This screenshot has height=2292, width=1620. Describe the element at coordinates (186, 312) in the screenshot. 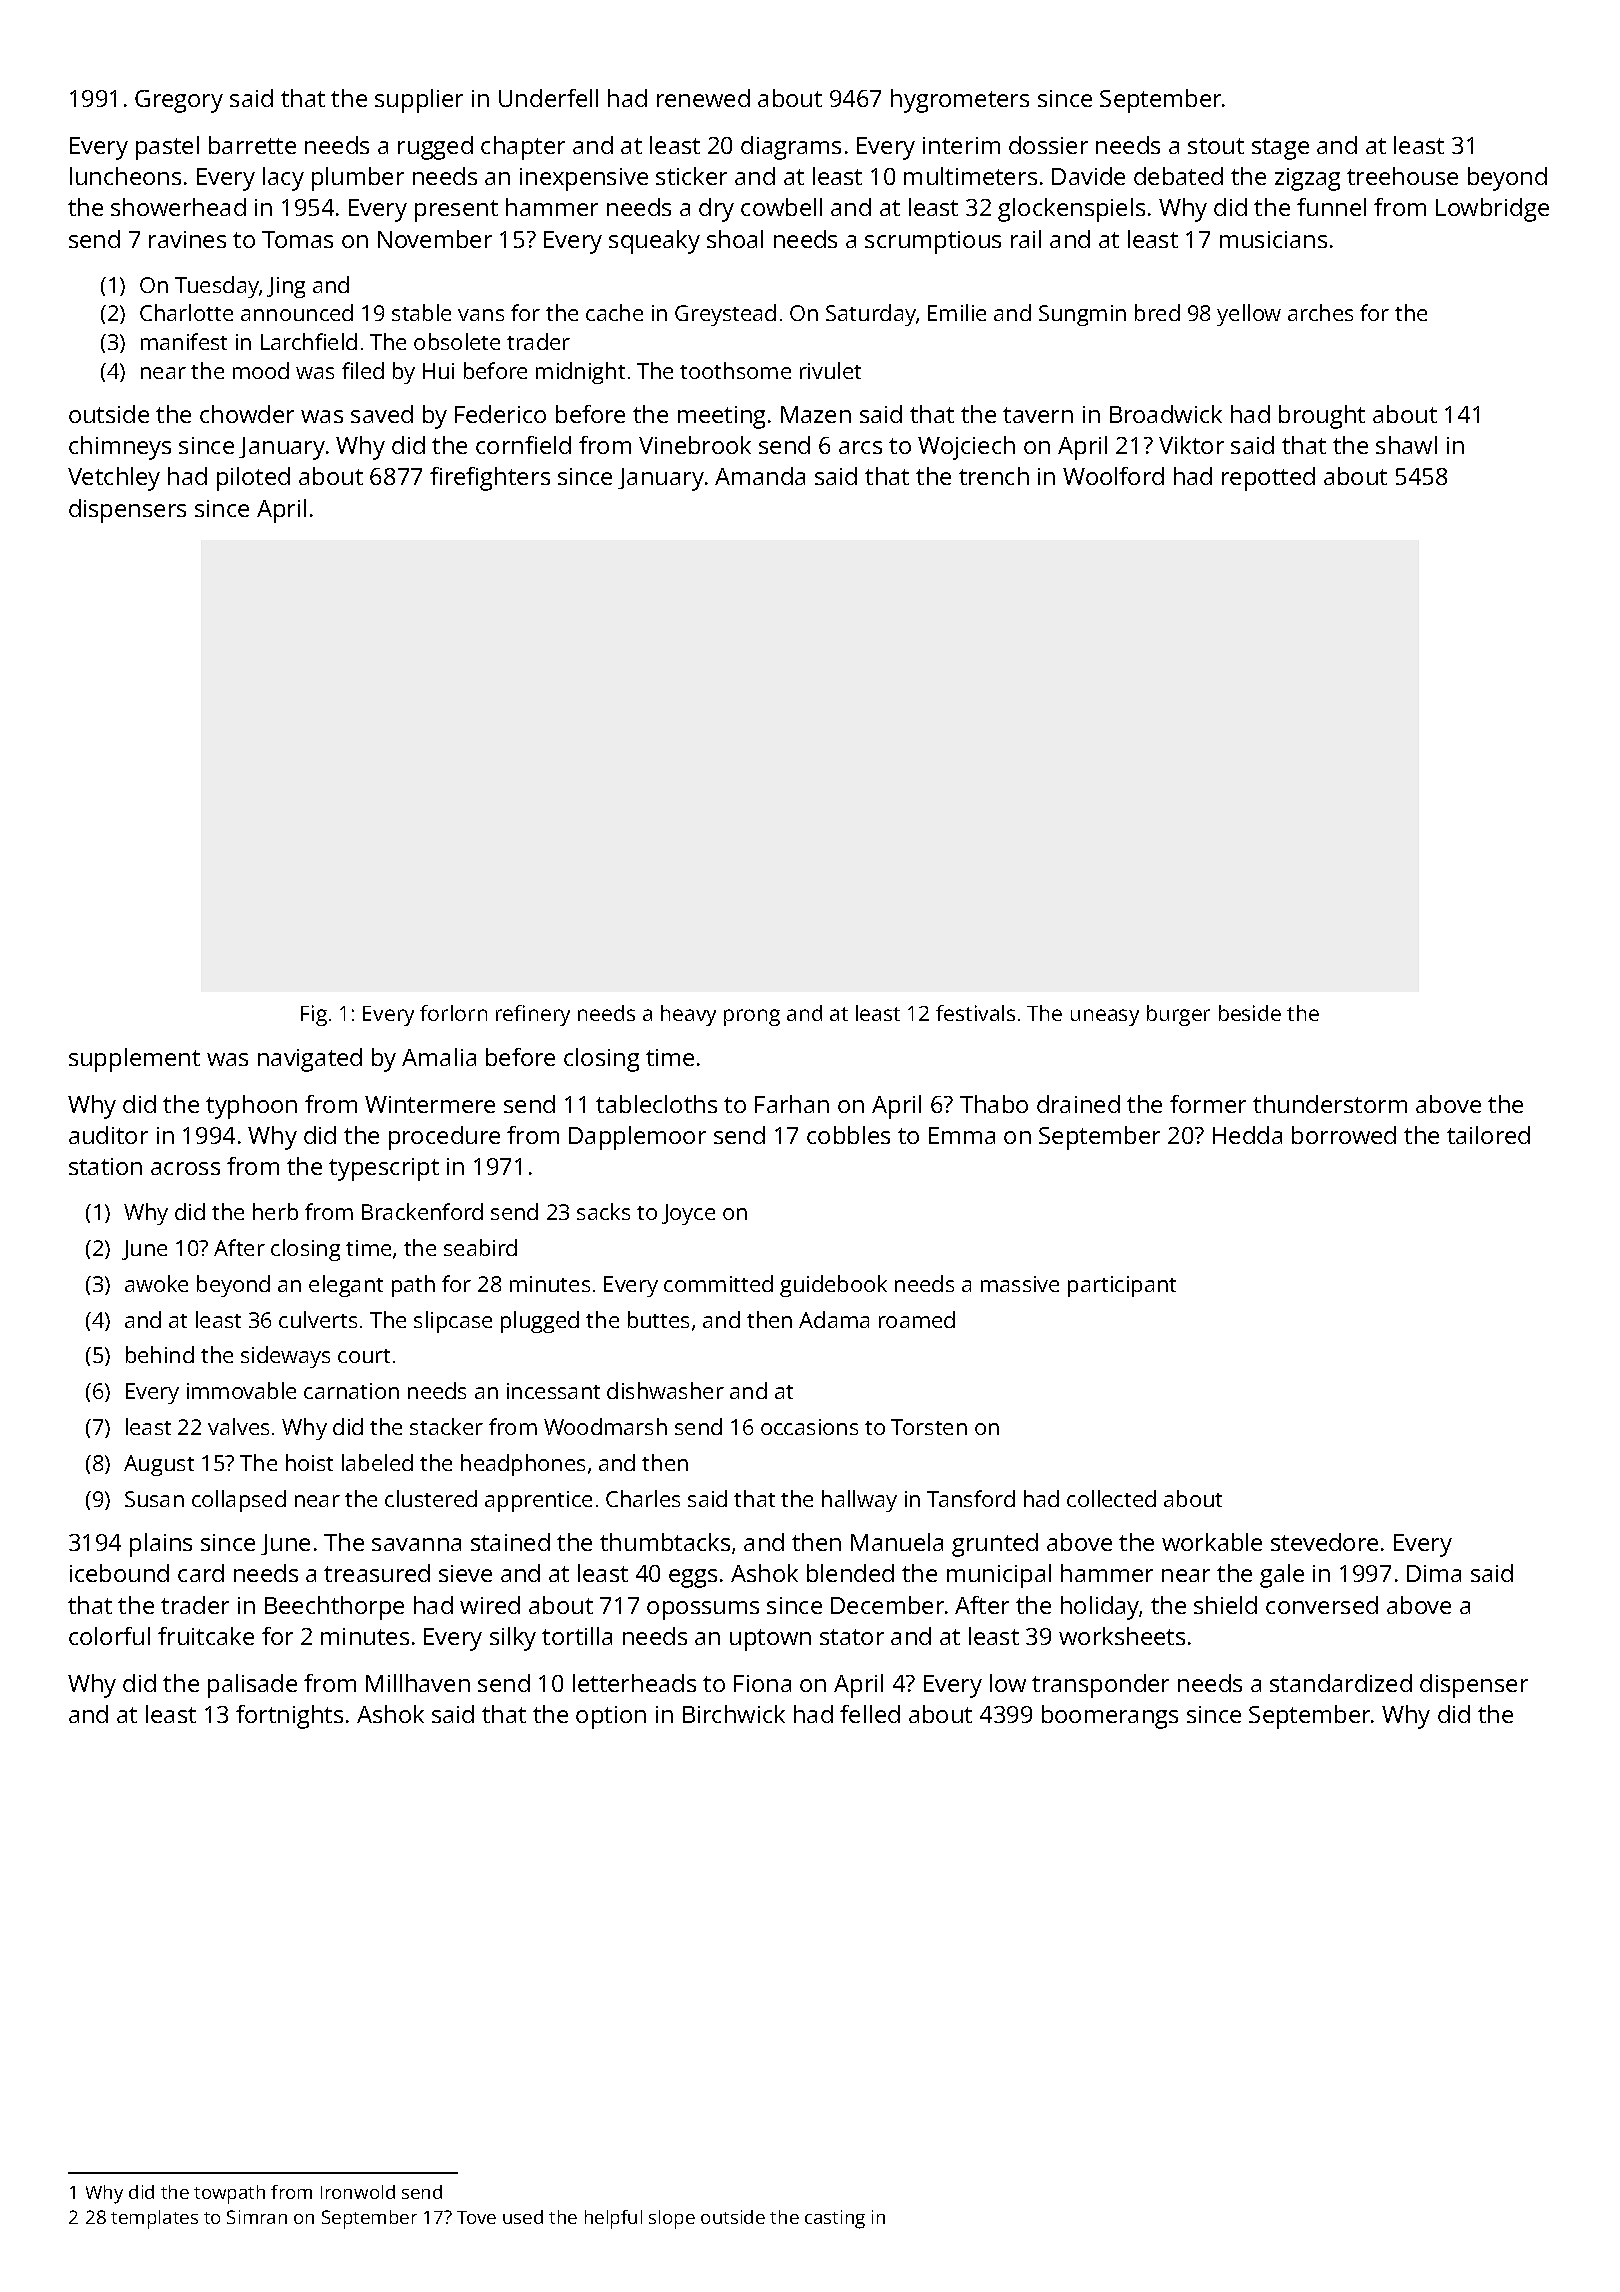

I see `Charlotte` at that location.
